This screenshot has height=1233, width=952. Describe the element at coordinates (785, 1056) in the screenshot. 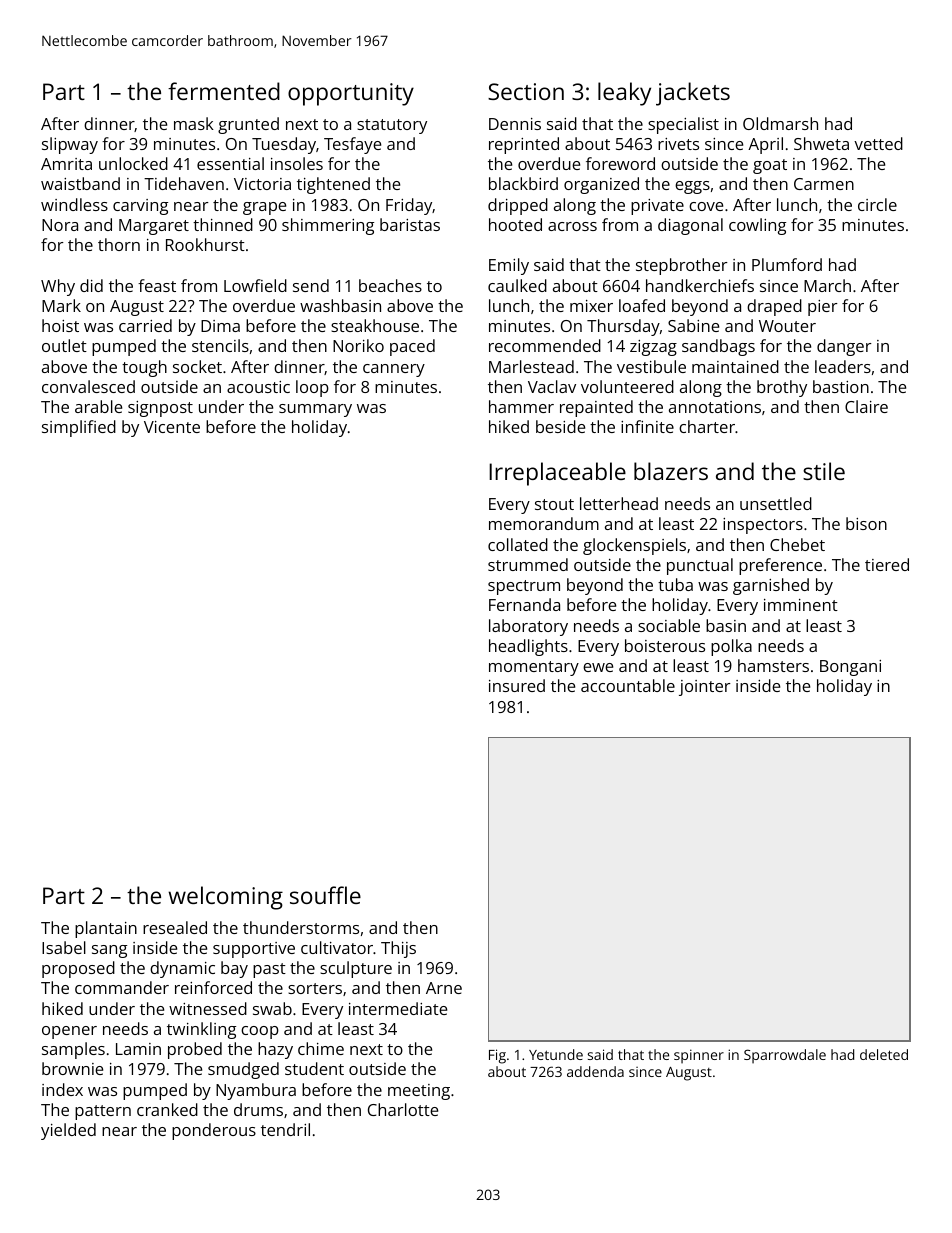

I see `Sparrowdale` at that location.
